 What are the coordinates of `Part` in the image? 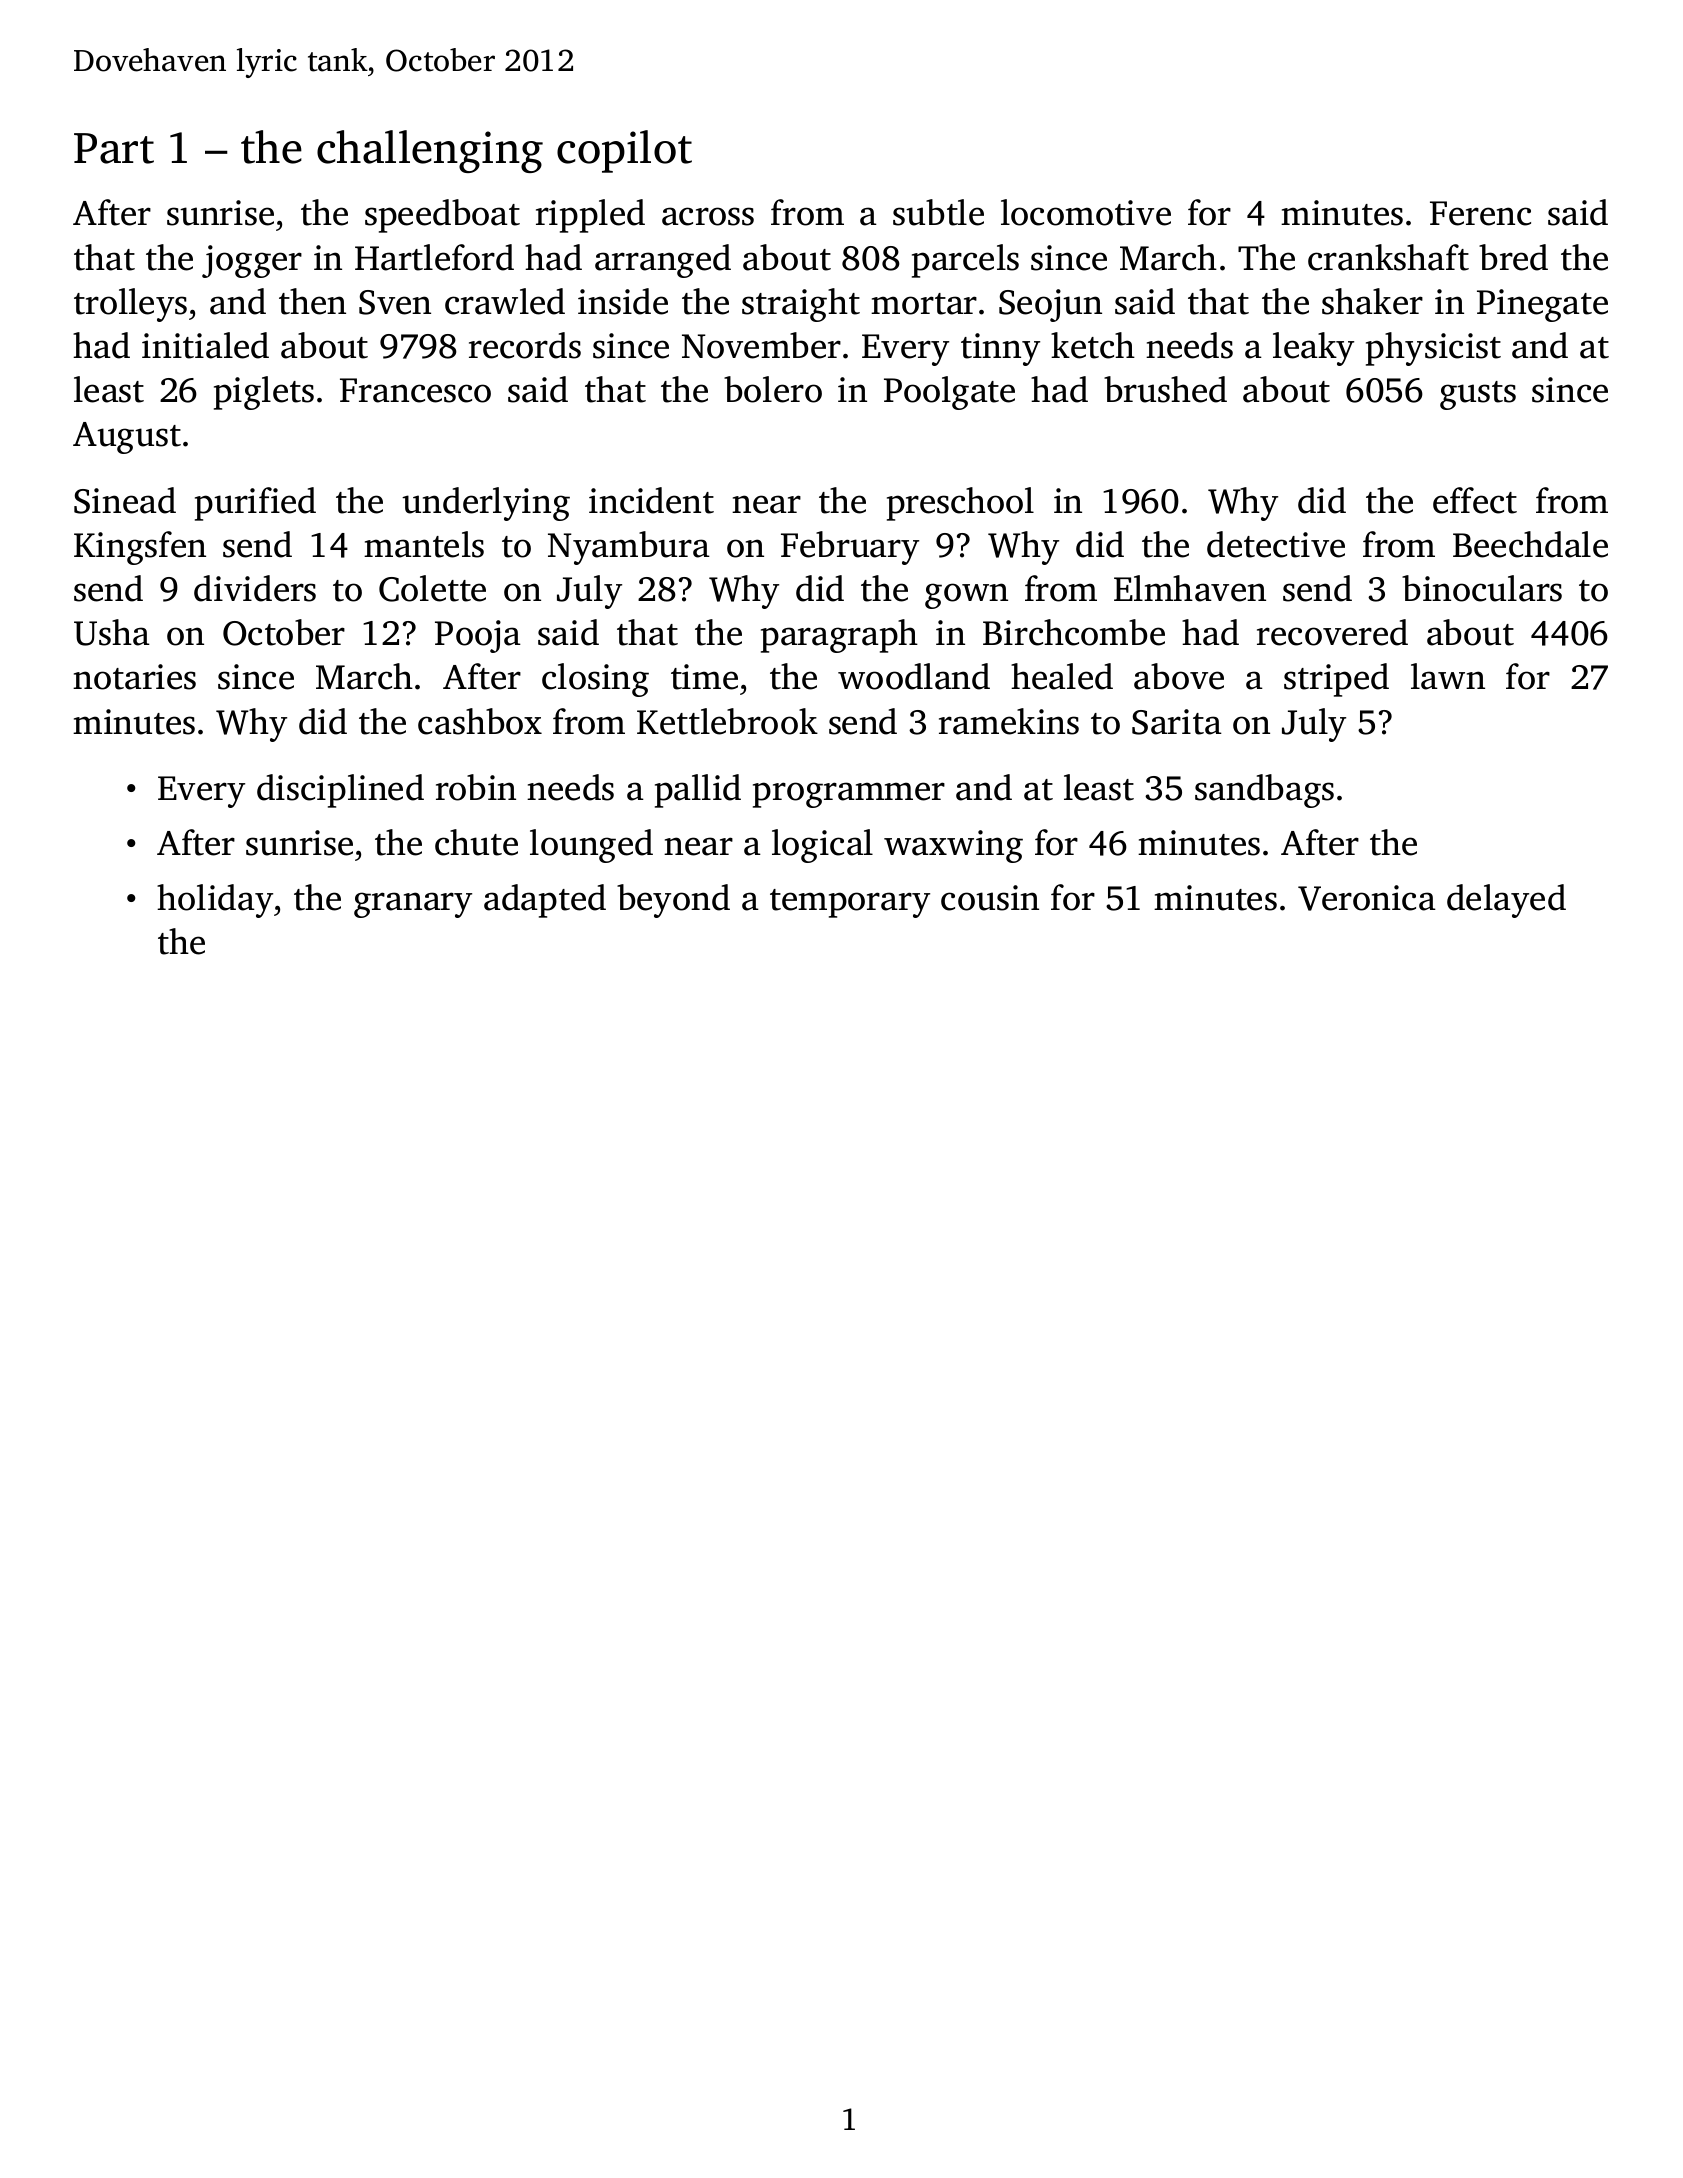 It's located at (114, 148).
